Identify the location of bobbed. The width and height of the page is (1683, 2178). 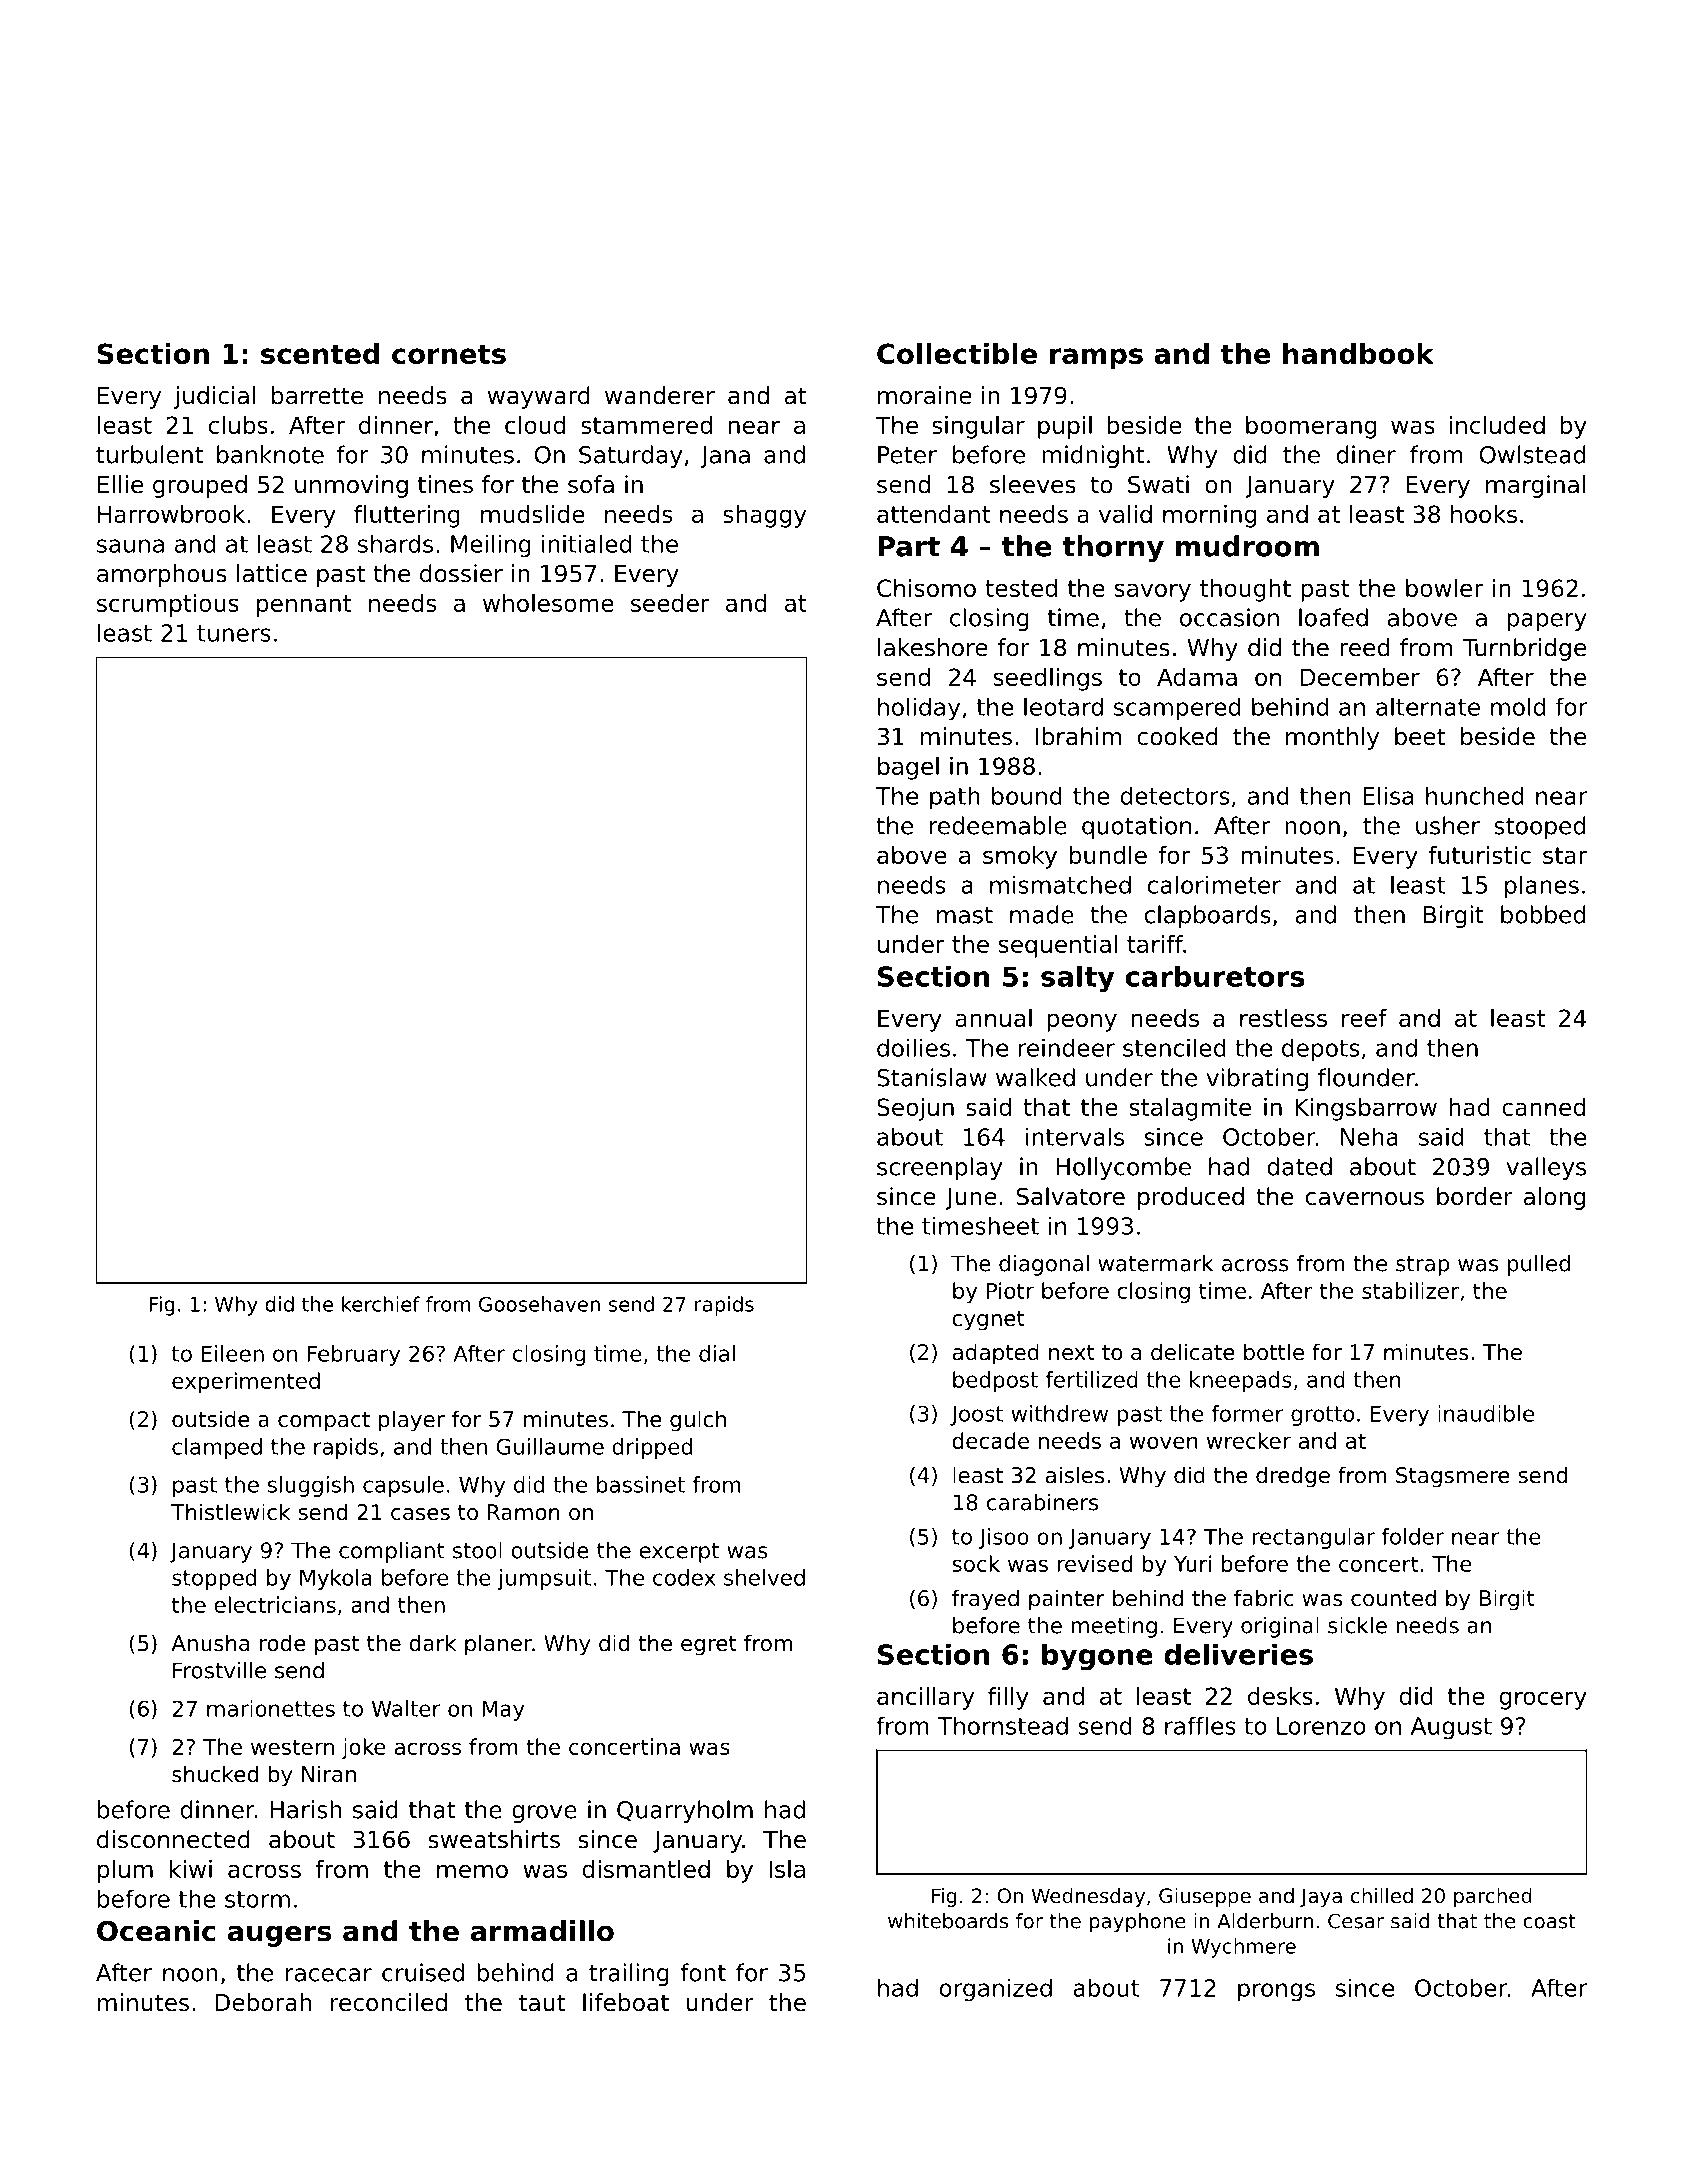
(1543, 914).
